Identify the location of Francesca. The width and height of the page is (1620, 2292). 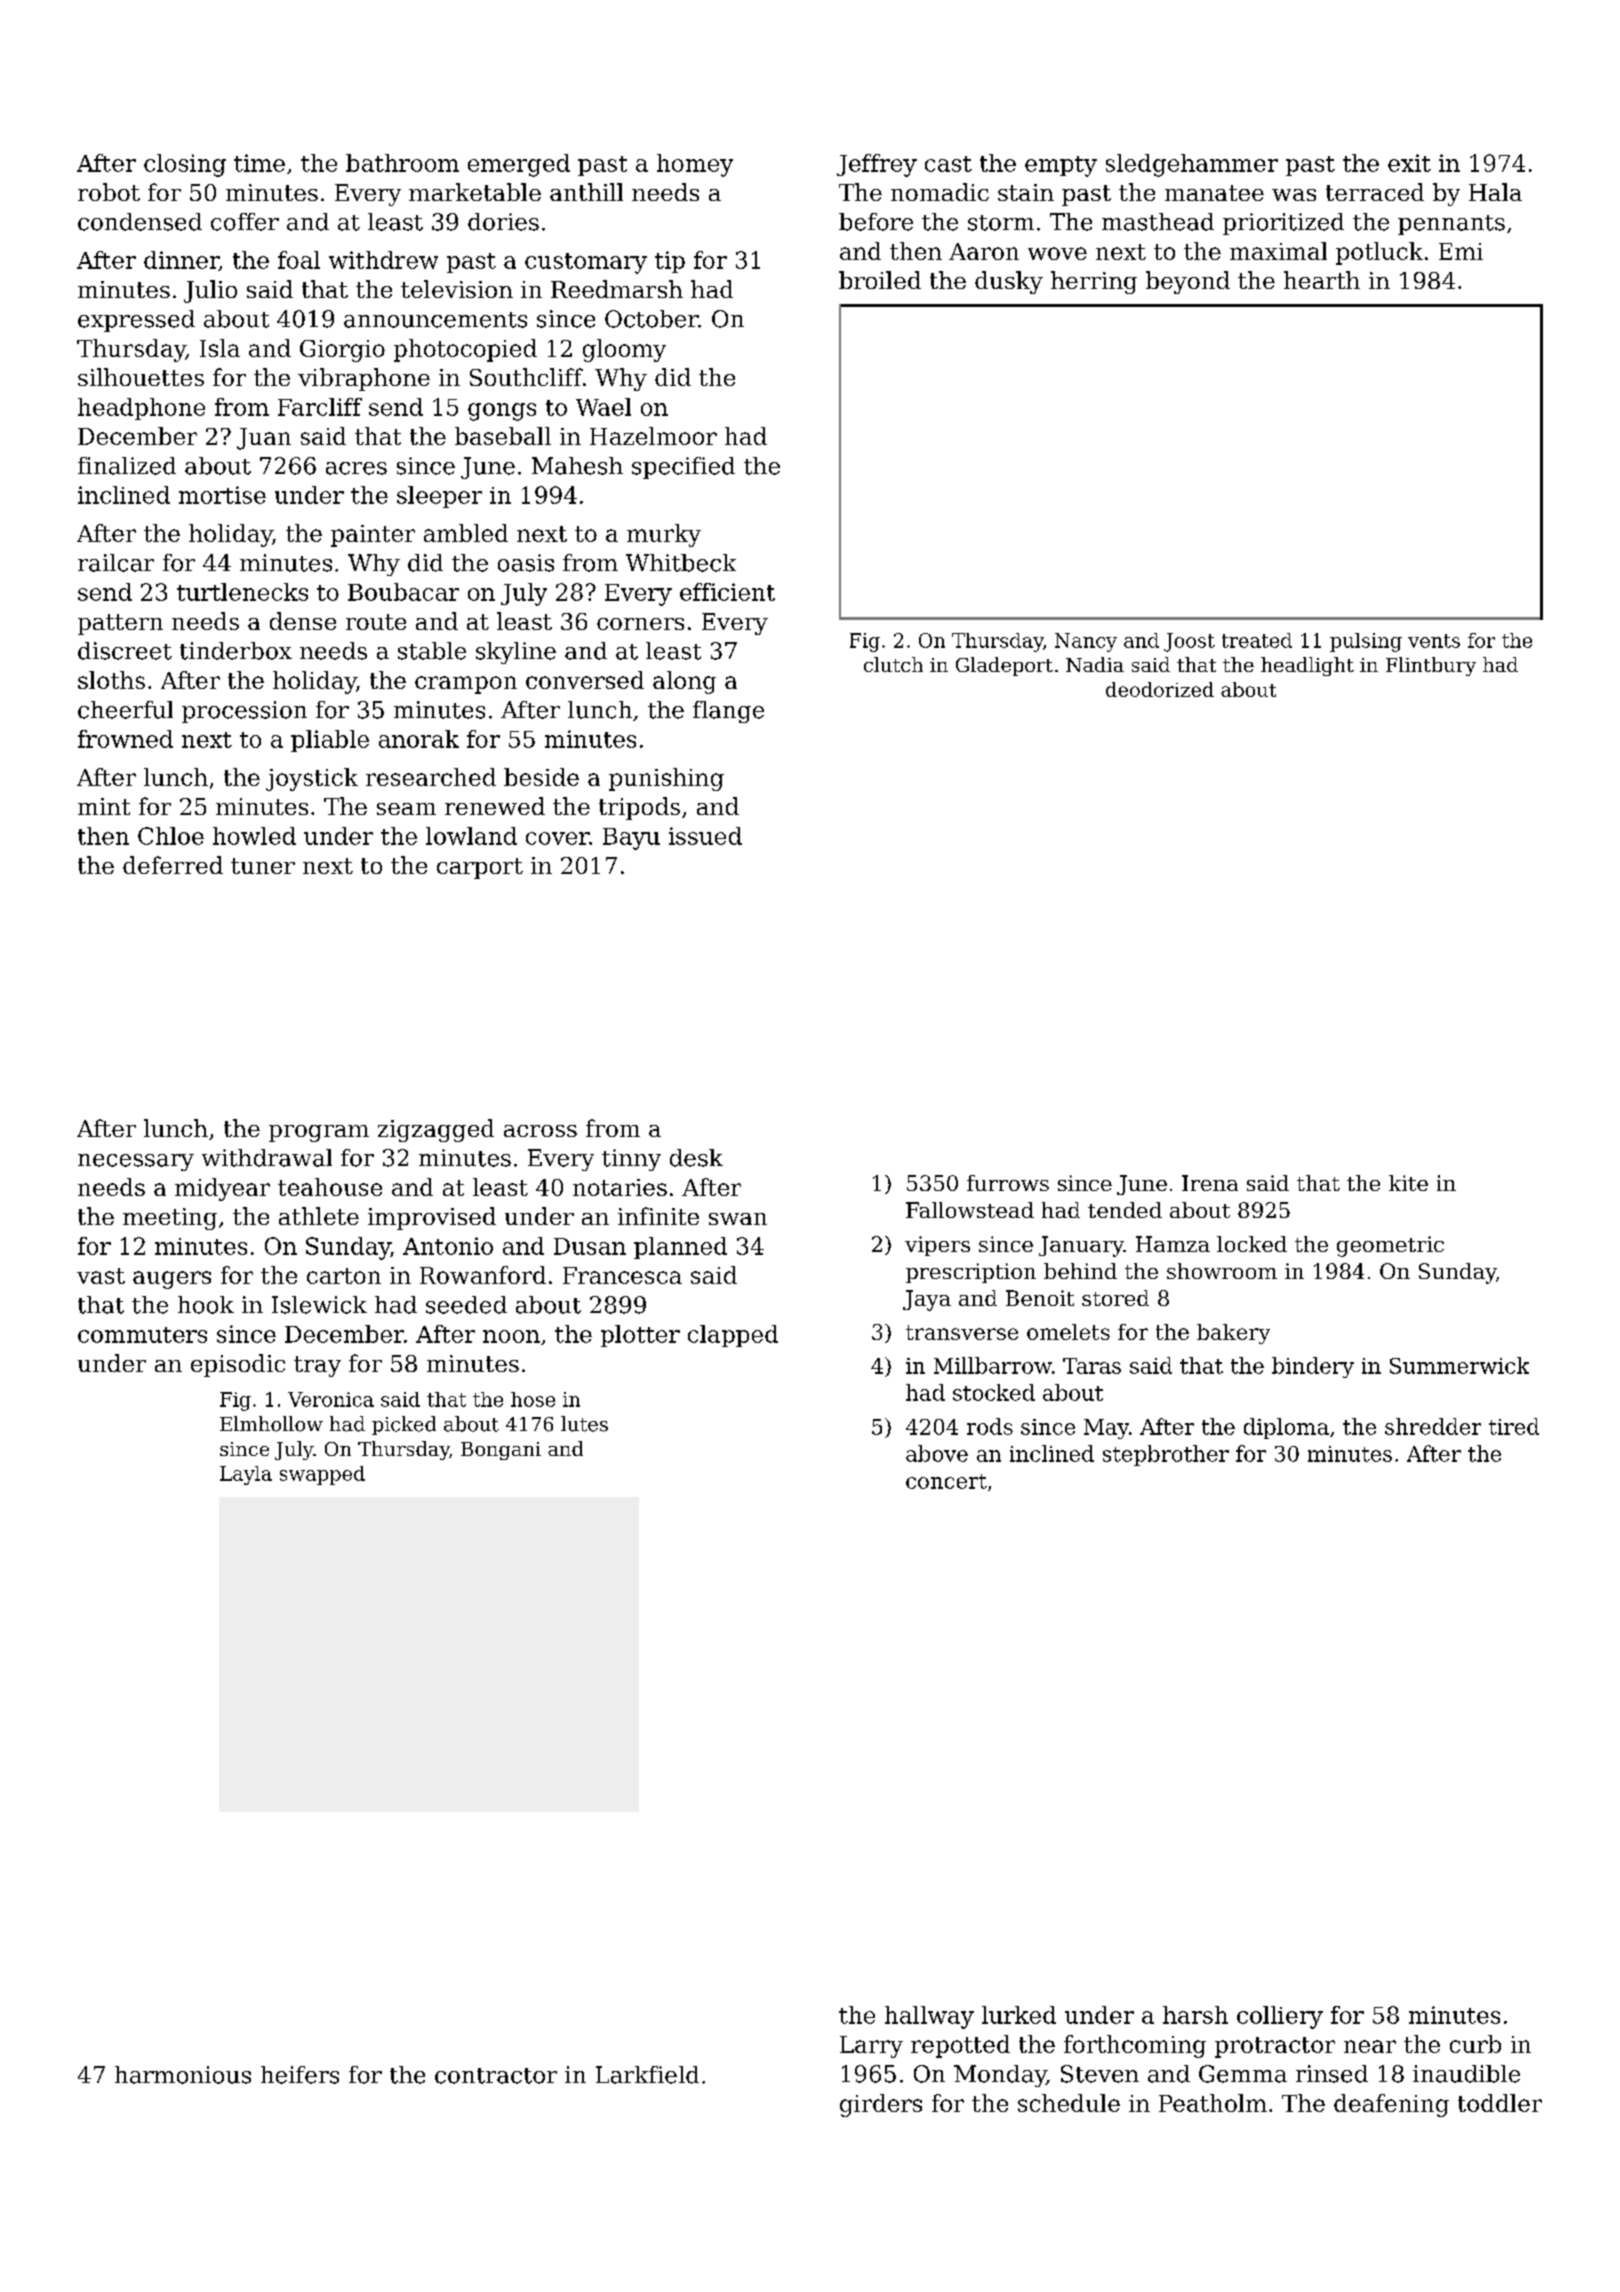
(622, 1275).
